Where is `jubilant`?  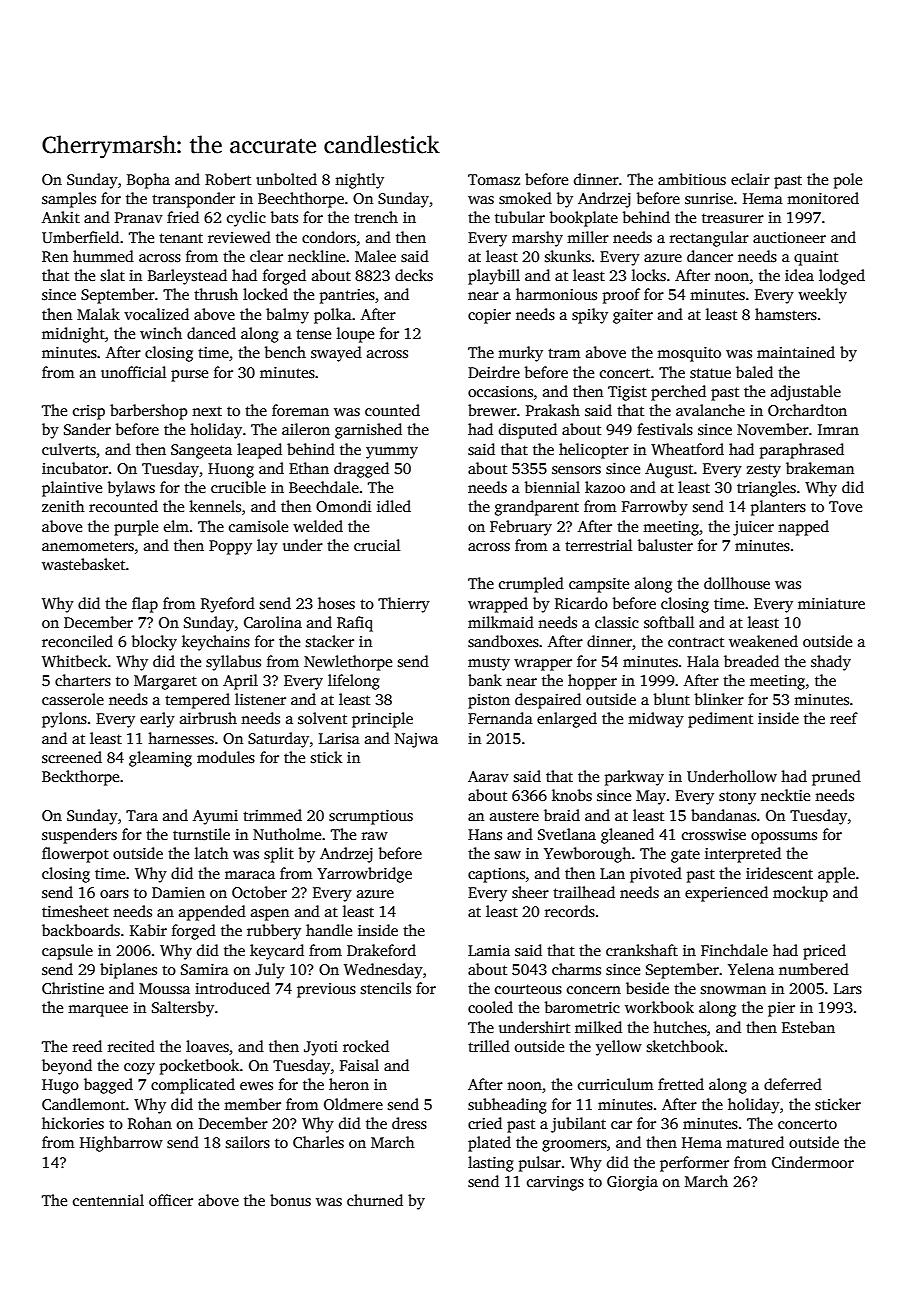 jubilant is located at coordinates (578, 1125).
